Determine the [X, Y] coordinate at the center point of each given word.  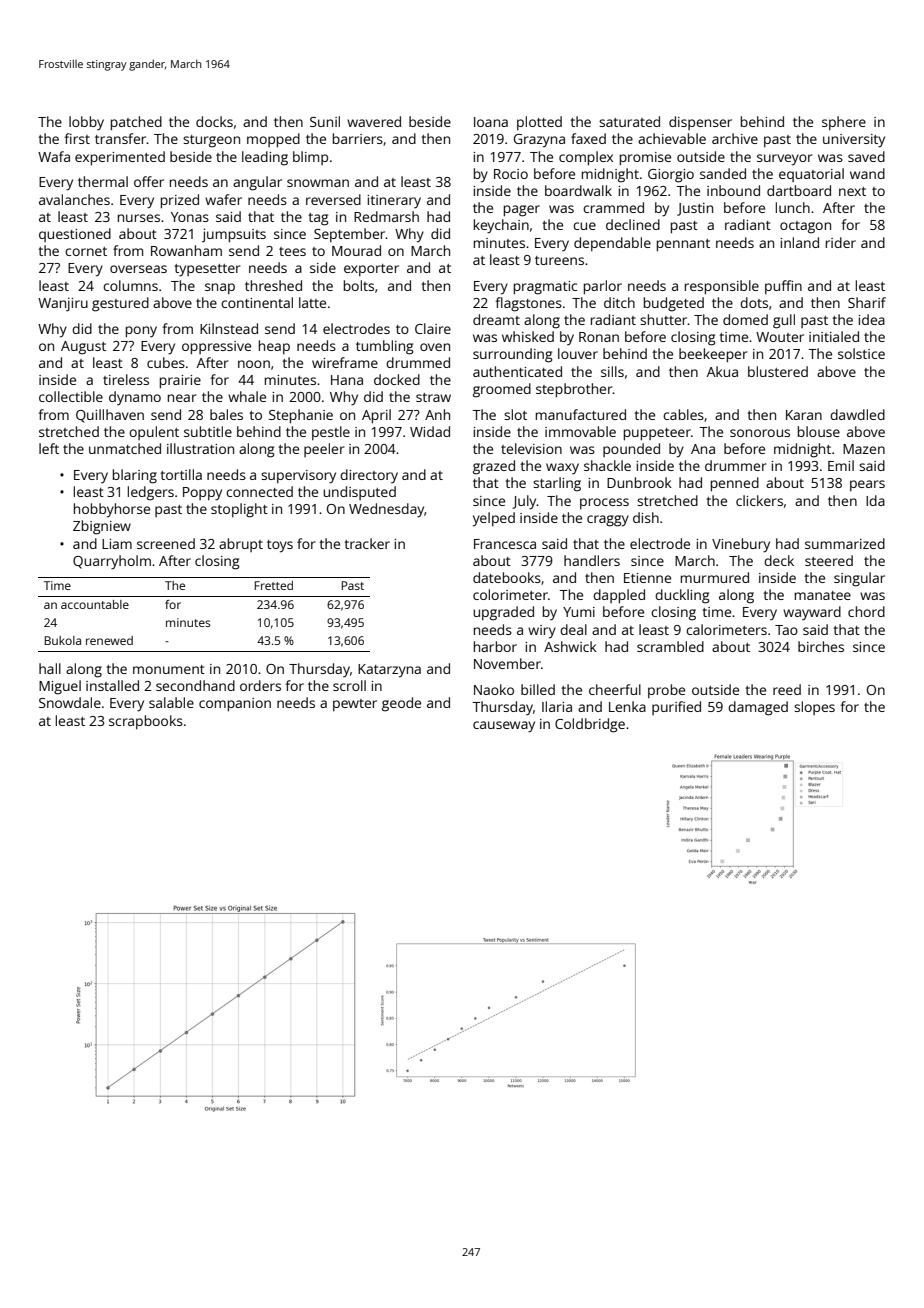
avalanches [74, 199]
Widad [430, 431]
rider [841, 242]
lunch [793, 207]
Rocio [511, 174]
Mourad [356, 250]
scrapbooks [146, 722]
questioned [75, 235]
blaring [135, 476]
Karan [804, 415]
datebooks [507, 577]
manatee [823, 595]
